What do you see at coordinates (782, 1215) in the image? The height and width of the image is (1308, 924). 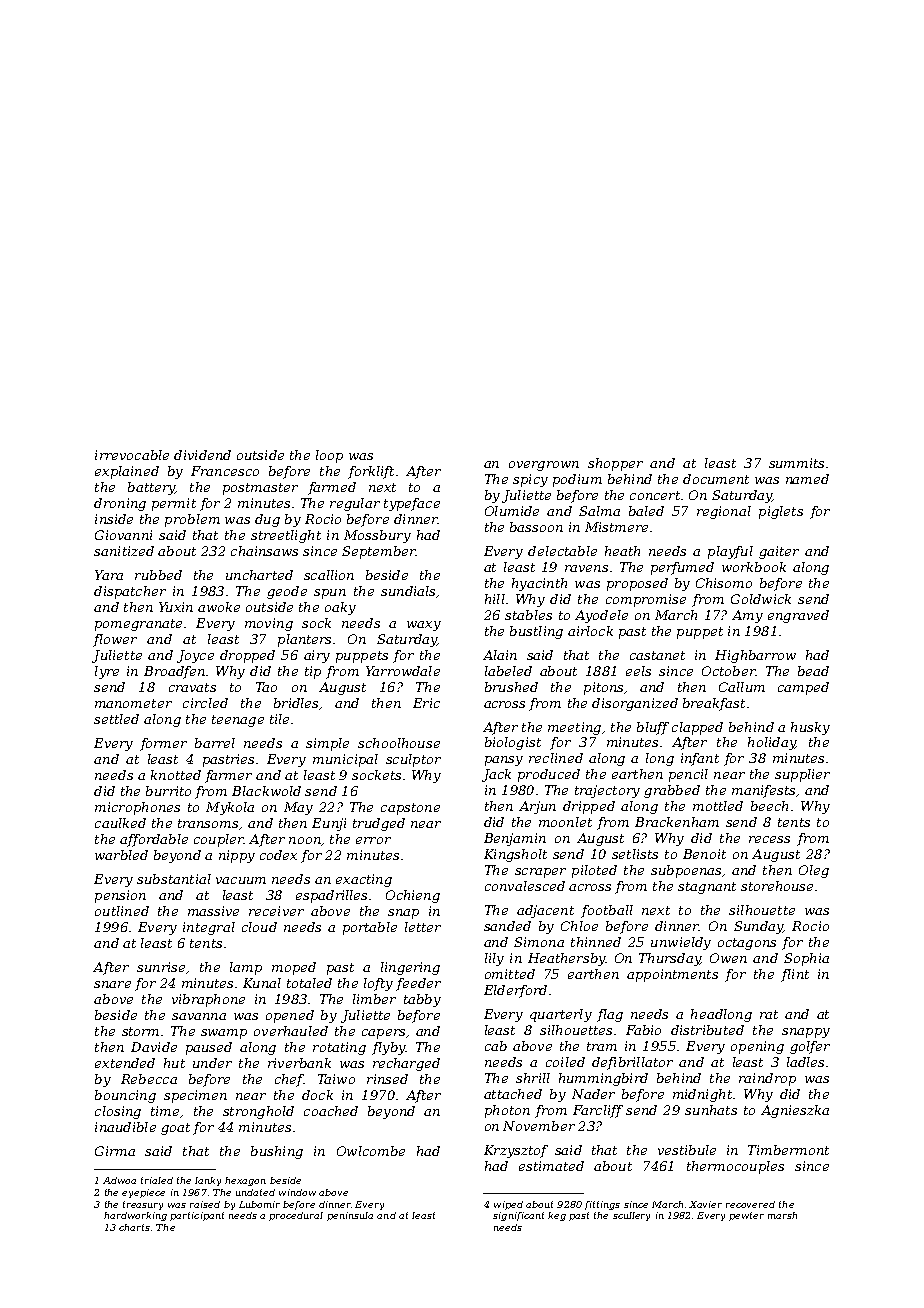 I see `marsh` at bounding box center [782, 1215].
